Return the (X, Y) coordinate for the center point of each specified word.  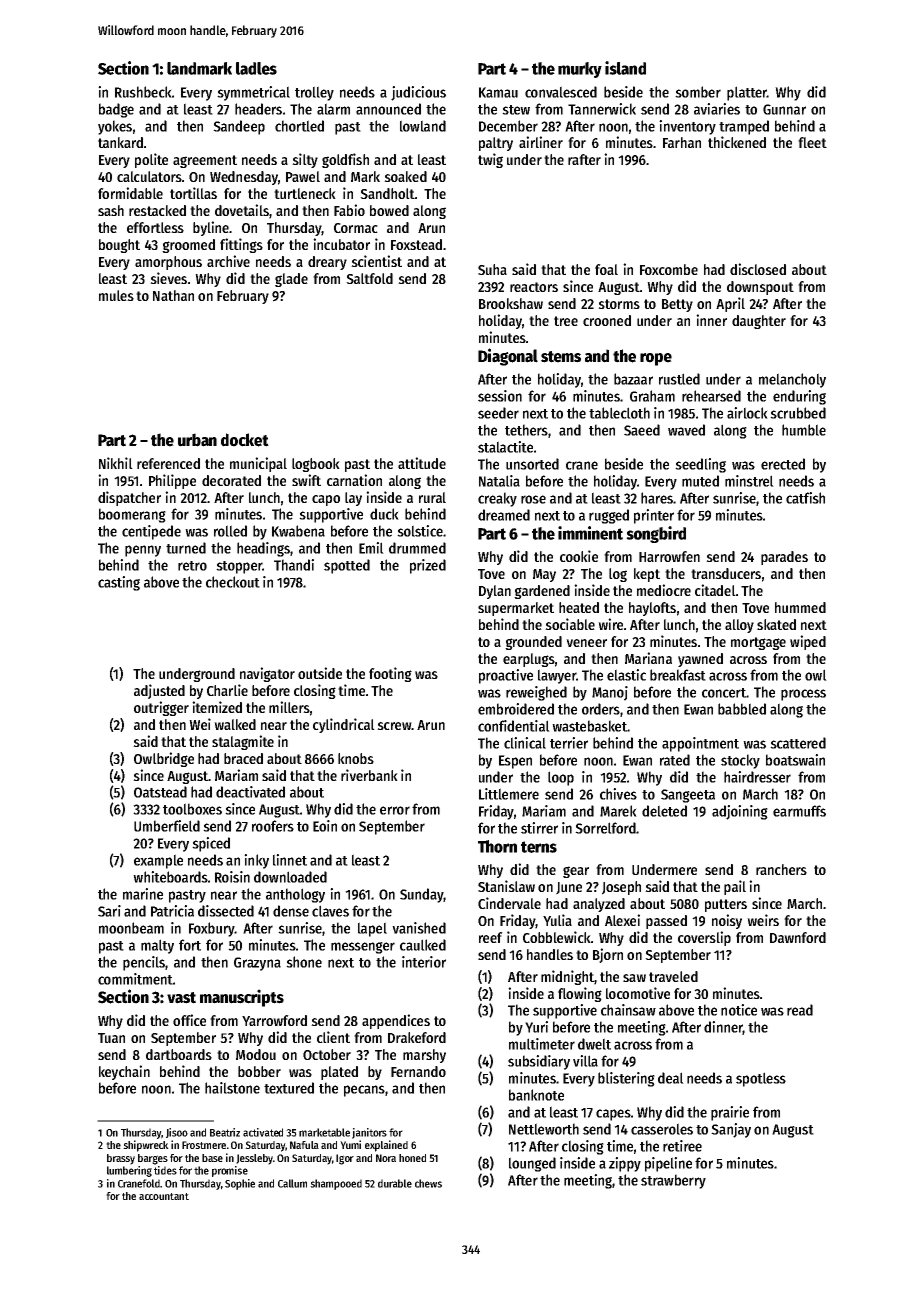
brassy (121, 1159)
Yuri (536, 1027)
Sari (109, 911)
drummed (417, 548)
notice (739, 1010)
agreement (205, 161)
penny (143, 551)
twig (490, 160)
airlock (747, 413)
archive (228, 261)
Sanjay (731, 1130)
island (625, 68)
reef (491, 937)
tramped (744, 127)
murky (580, 70)
